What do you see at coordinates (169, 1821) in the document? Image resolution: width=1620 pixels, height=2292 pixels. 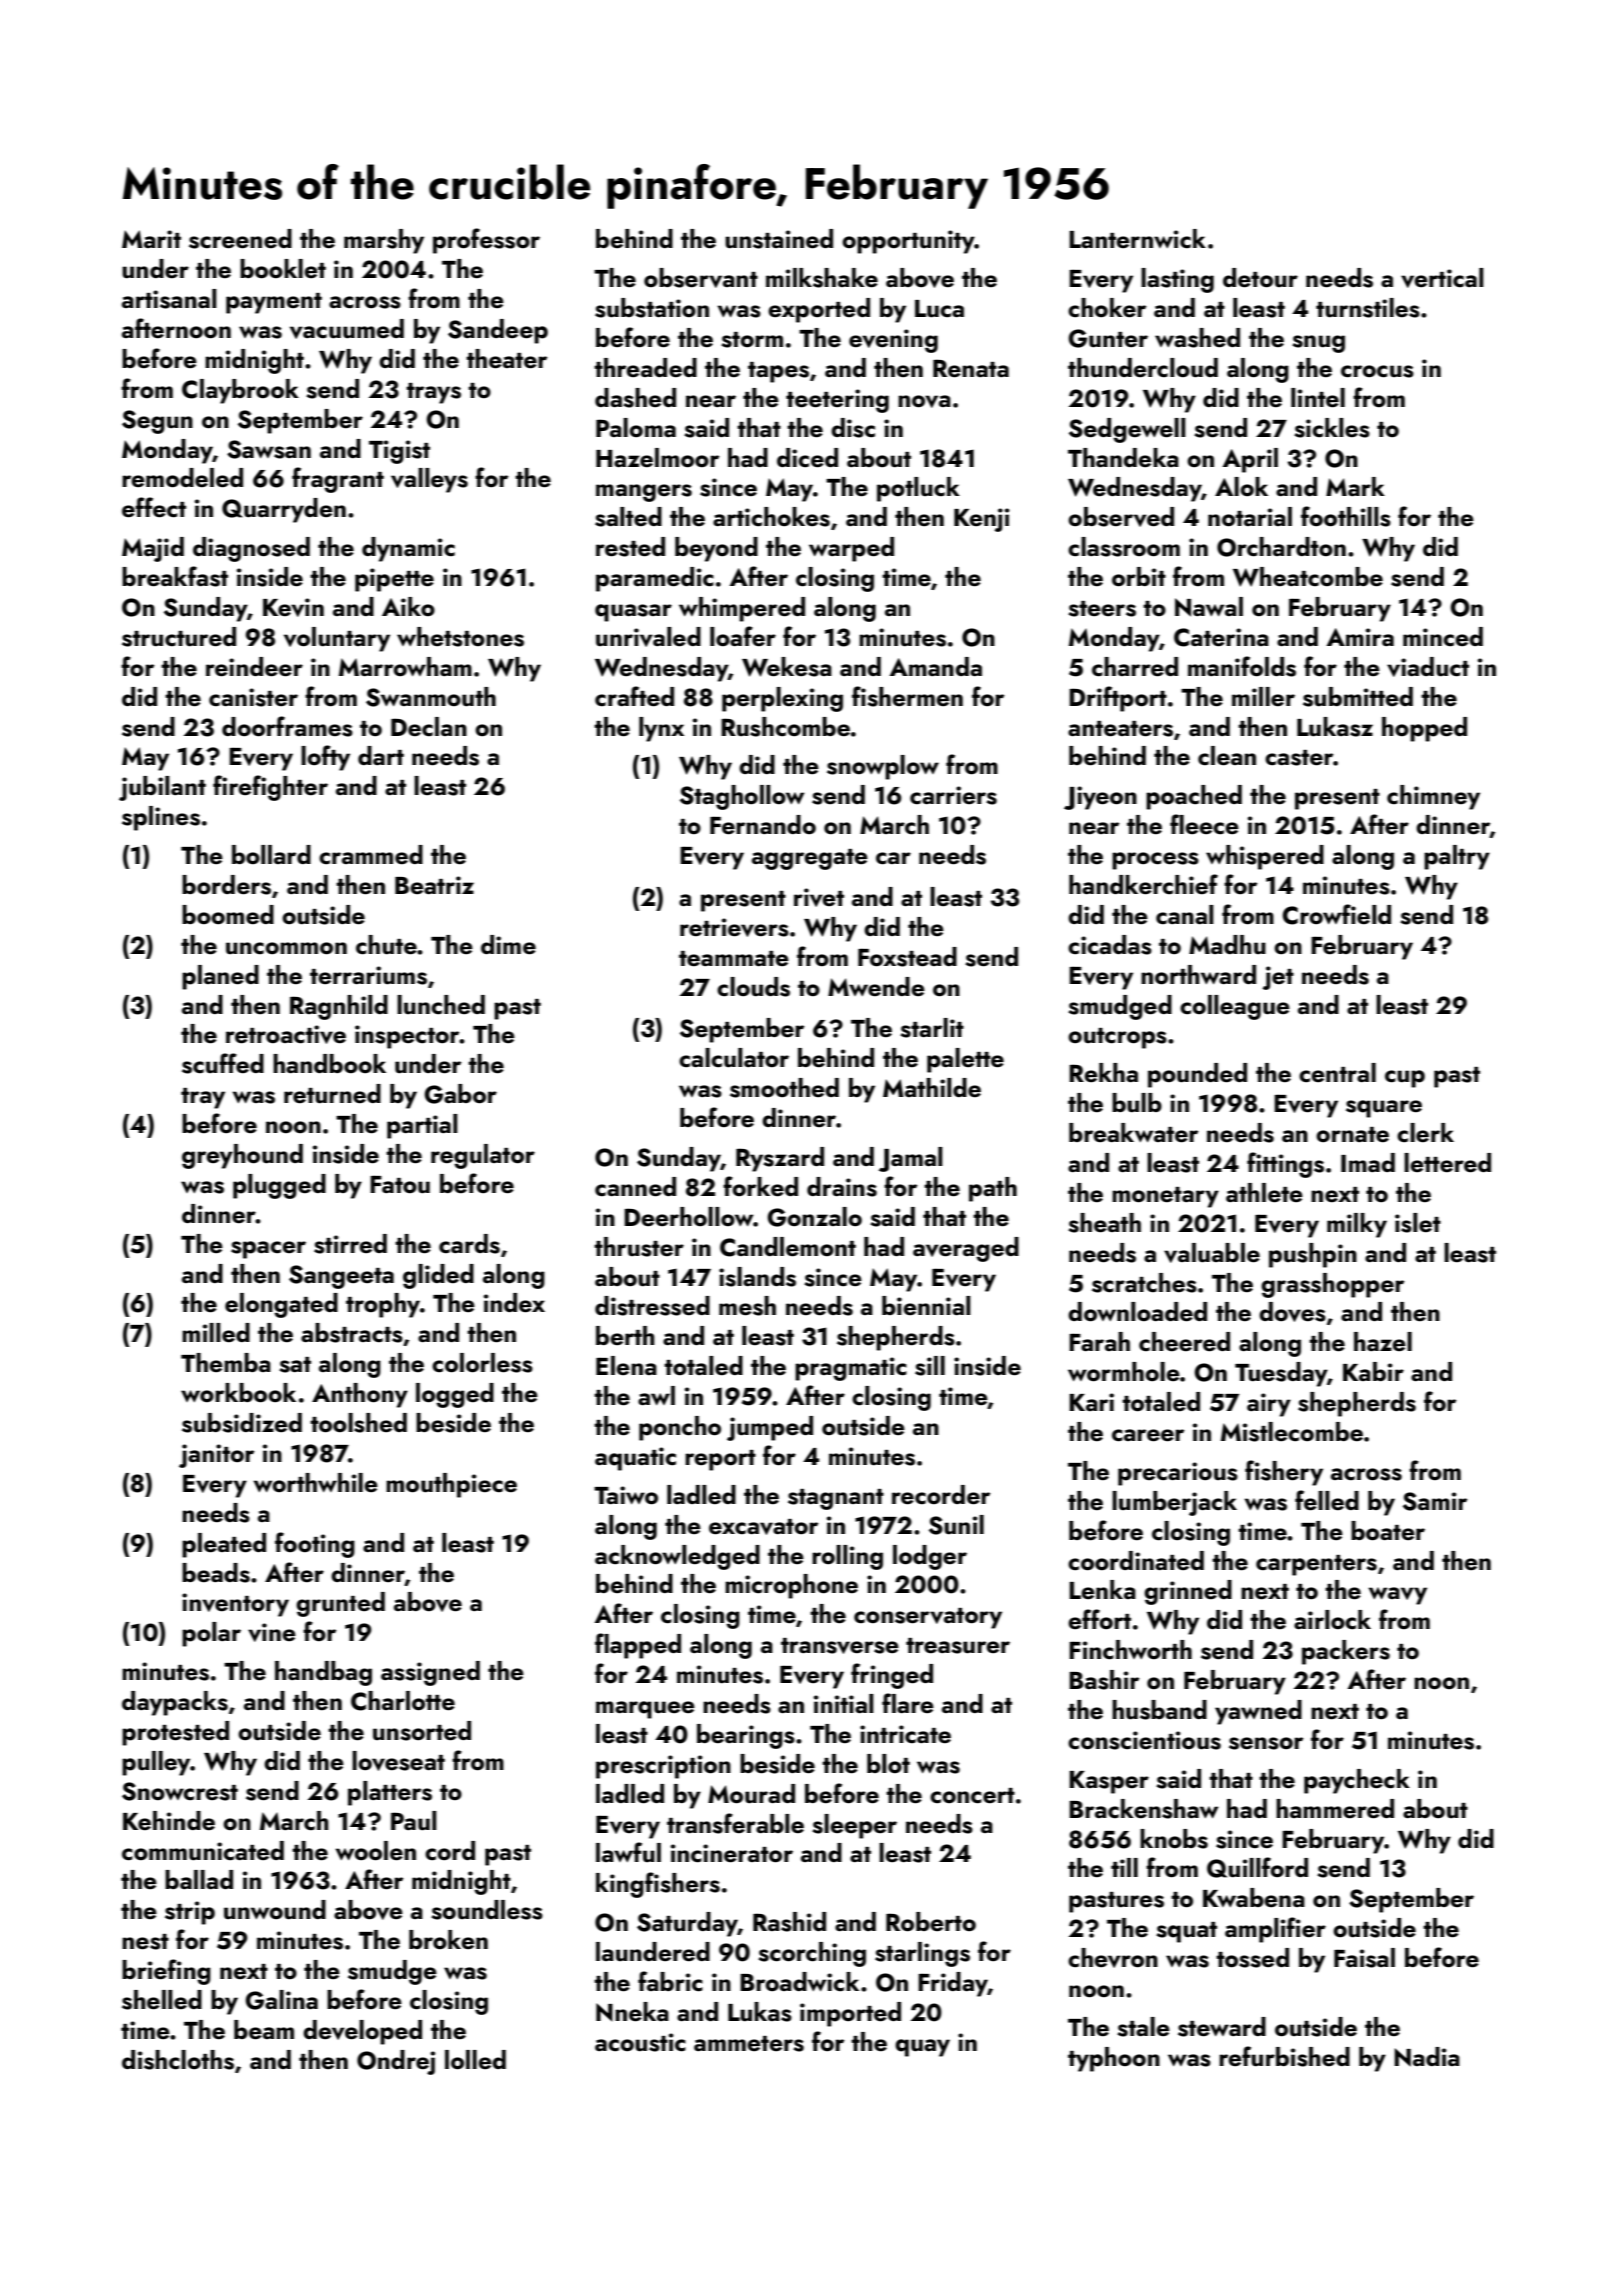 I see `Kehinde` at bounding box center [169, 1821].
